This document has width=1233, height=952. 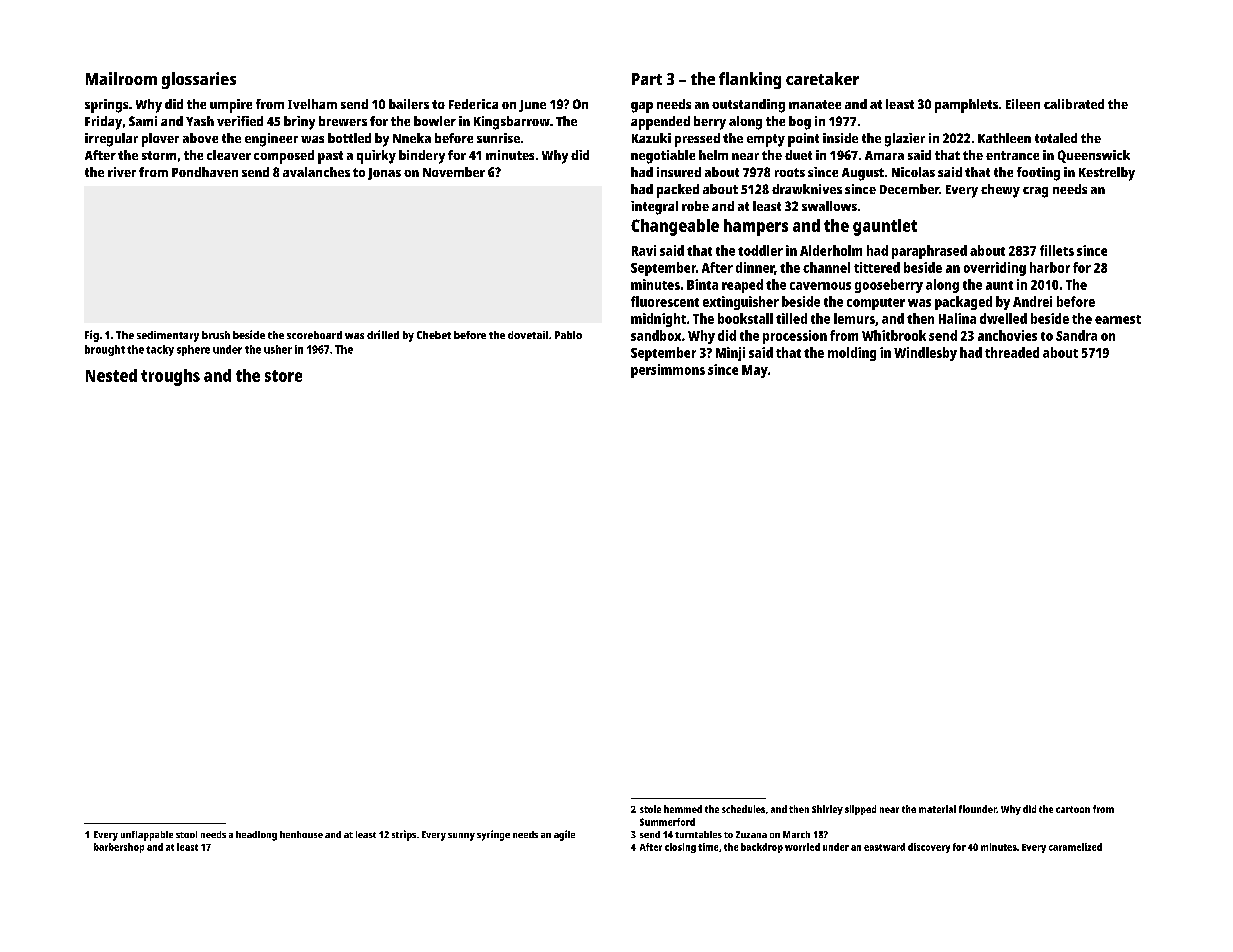 What do you see at coordinates (170, 377) in the document?
I see `troughs` at bounding box center [170, 377].
